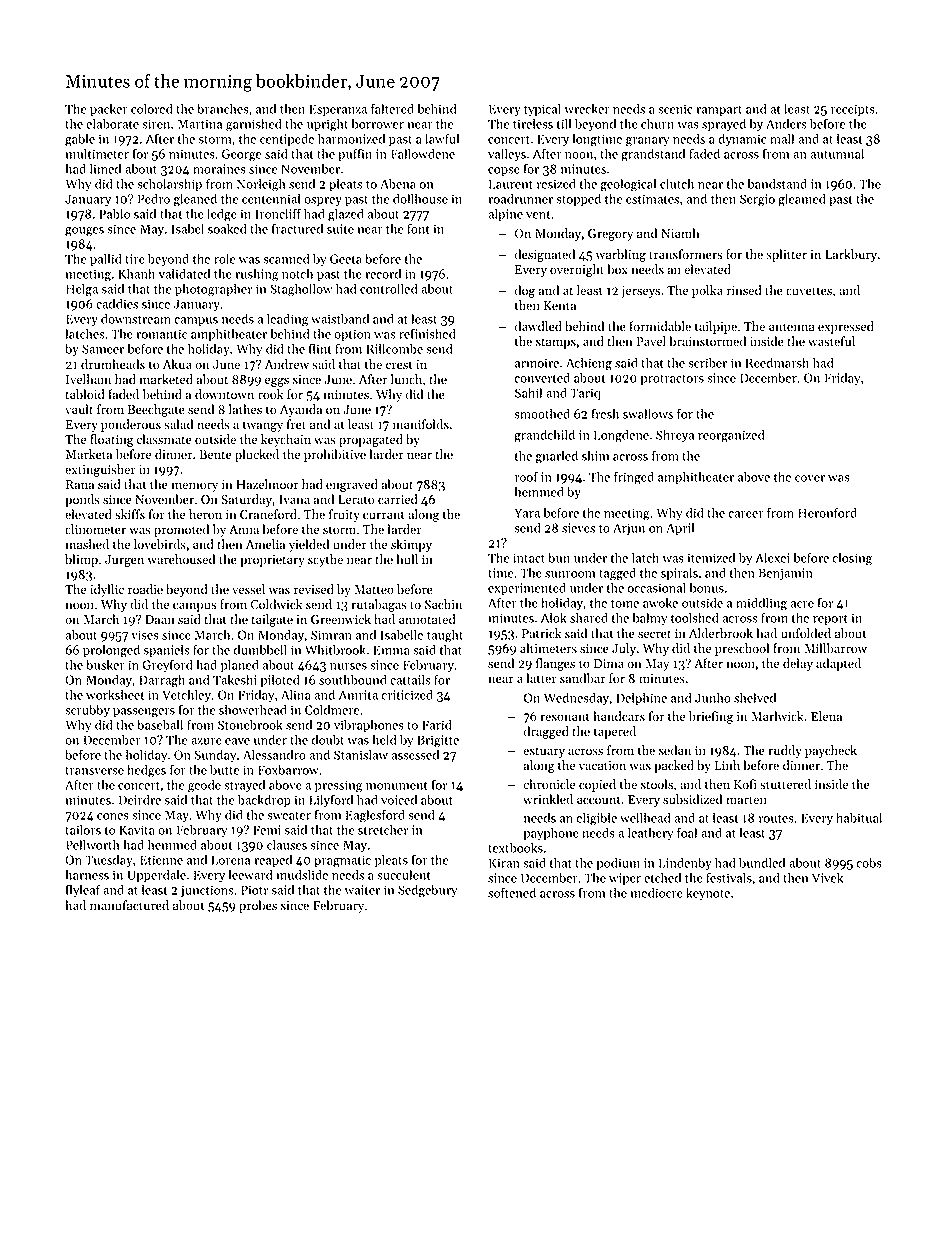 This screenshot has width=952, height=1233. What do you see at coordinates (129, 905) in the screenshot?
I see `manufactured` at bounding box center [129, 905].
